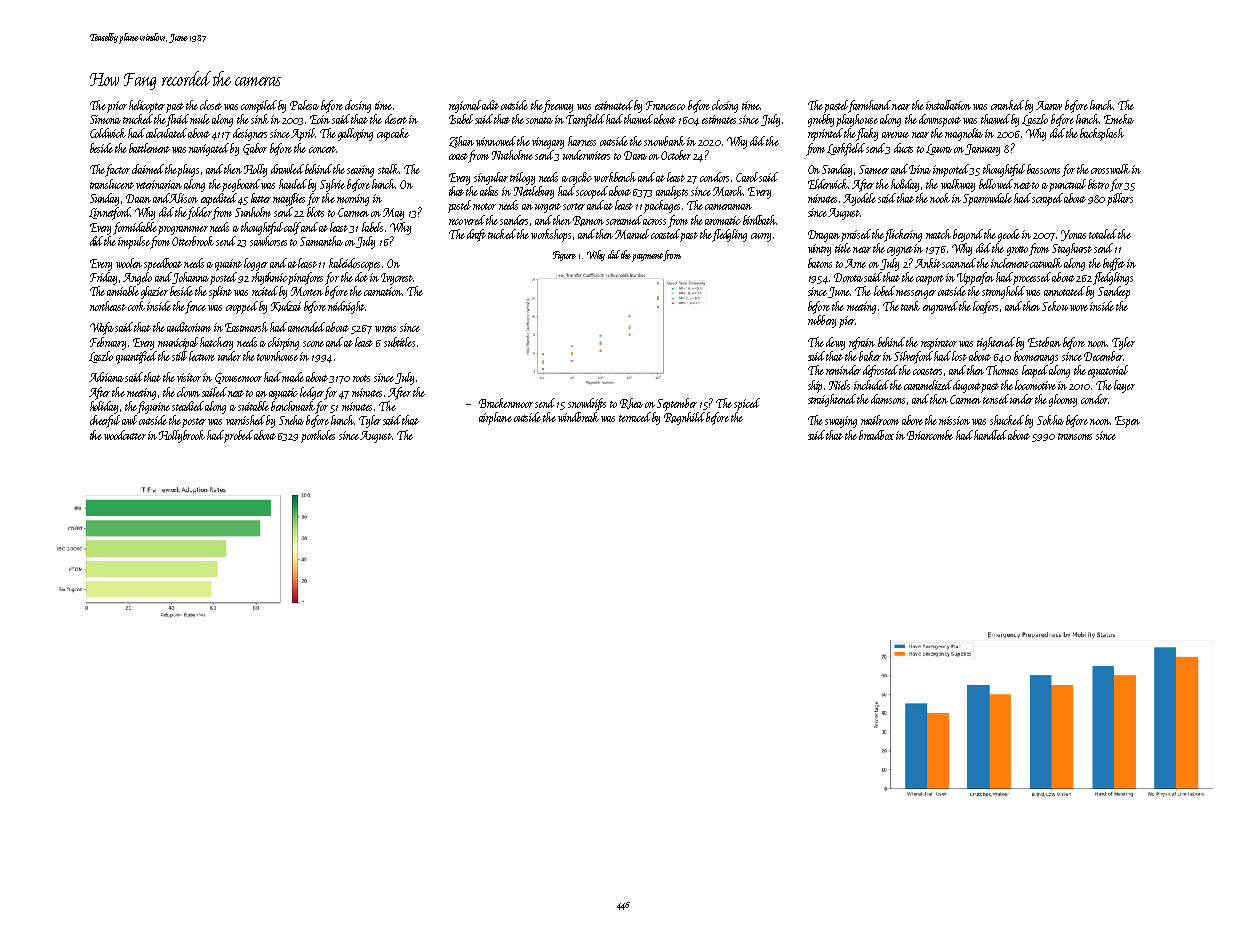  What do you see at coordinates (238, 436) in the screenshot?
I see `probed` at bounding box center [238, 436].
